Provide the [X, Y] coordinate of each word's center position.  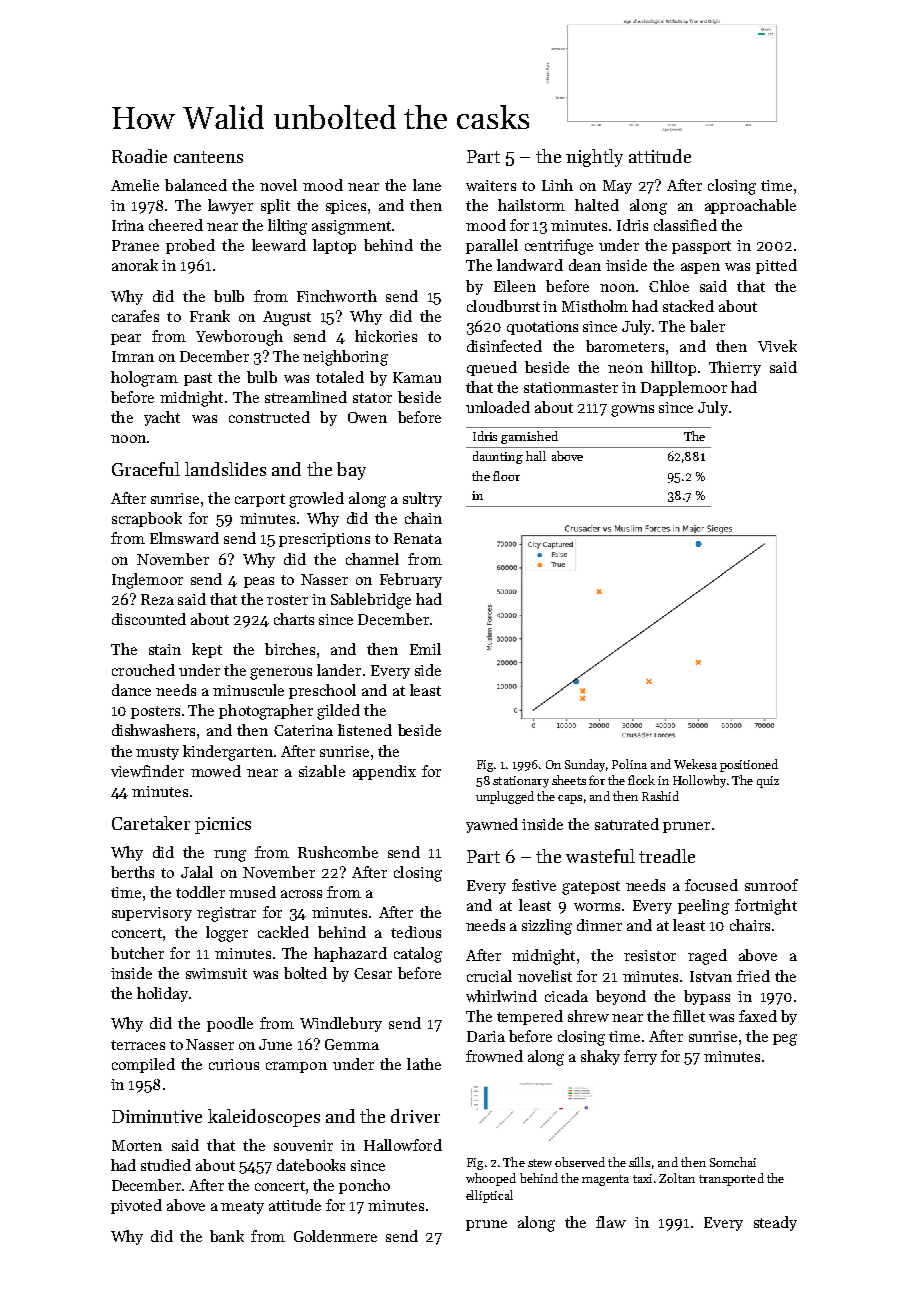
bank [227, 1236]
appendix [384, 772]
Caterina [303, 730]
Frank [210, 316]
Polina [629, 764]
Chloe [669, 286]
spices [346, 207]
